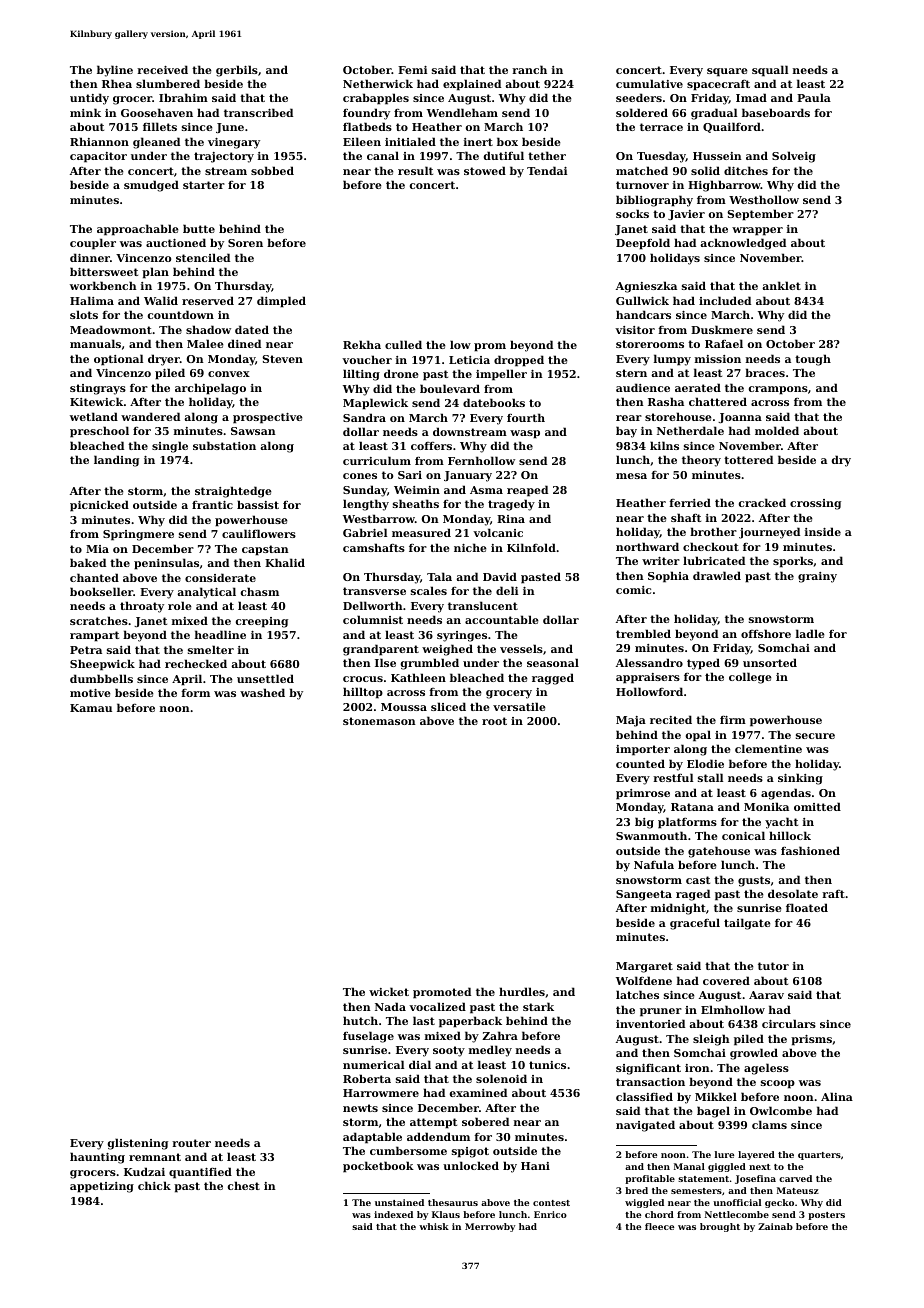  I want to click on drone, so click(401, 373).
